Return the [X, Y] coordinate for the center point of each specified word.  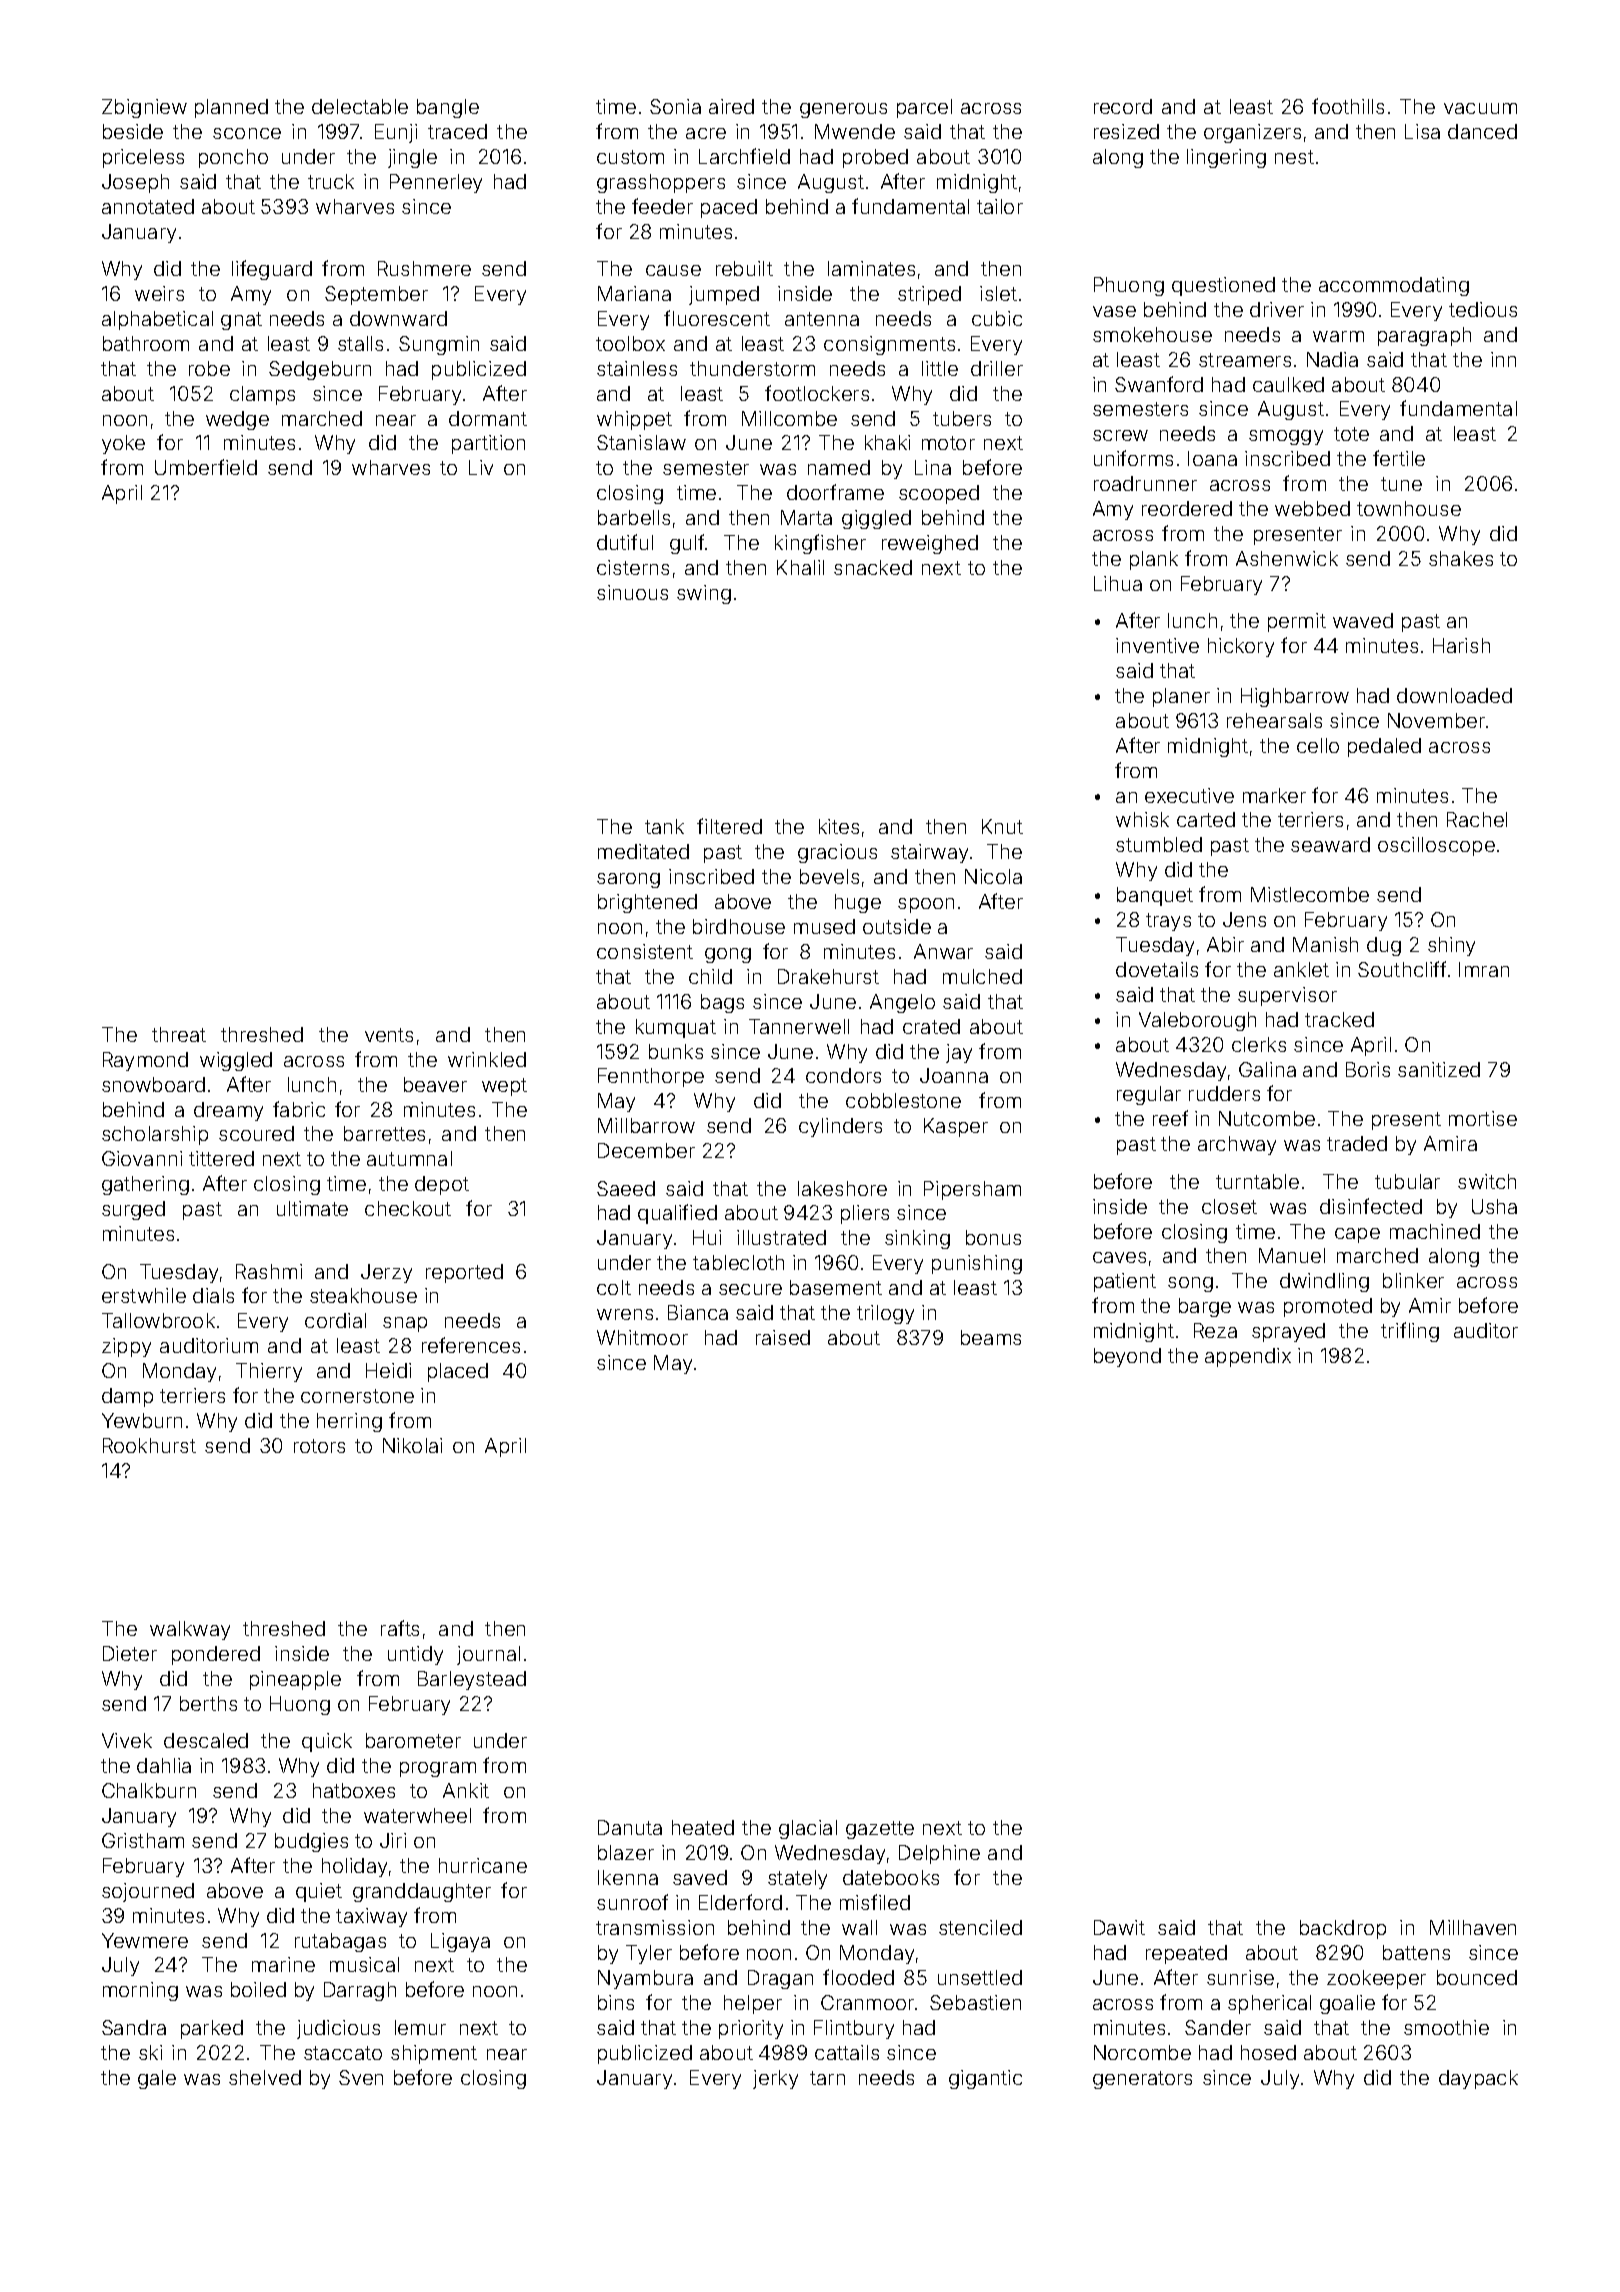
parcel [924, 108]
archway [1237, 1145]
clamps [262, 395]
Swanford [1159, 384]
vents [389, 1035]
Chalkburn [149, 1790]
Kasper [956, 1127]
